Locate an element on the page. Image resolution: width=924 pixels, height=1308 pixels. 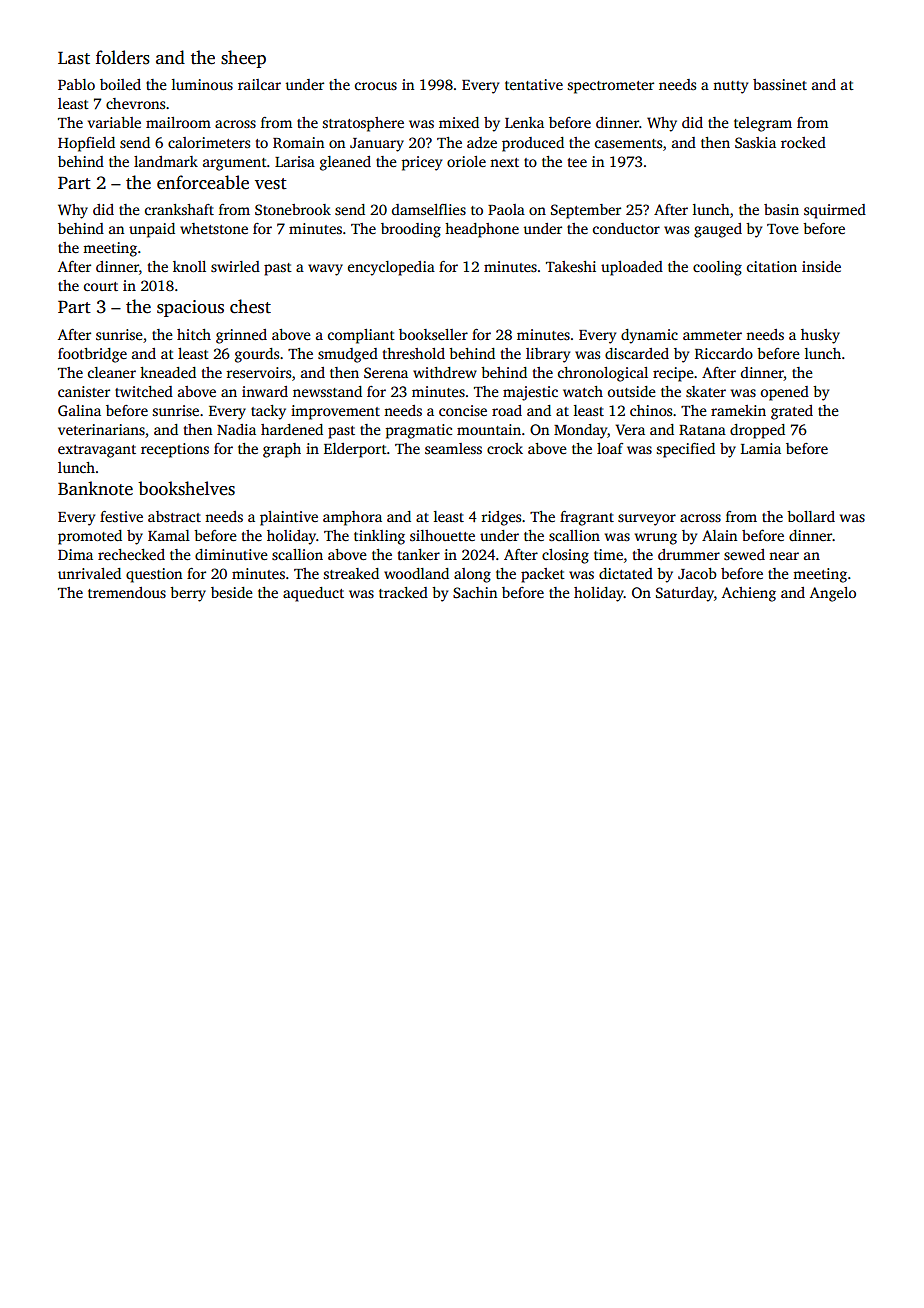
spectrometer is located at coordinates (611, 87).
